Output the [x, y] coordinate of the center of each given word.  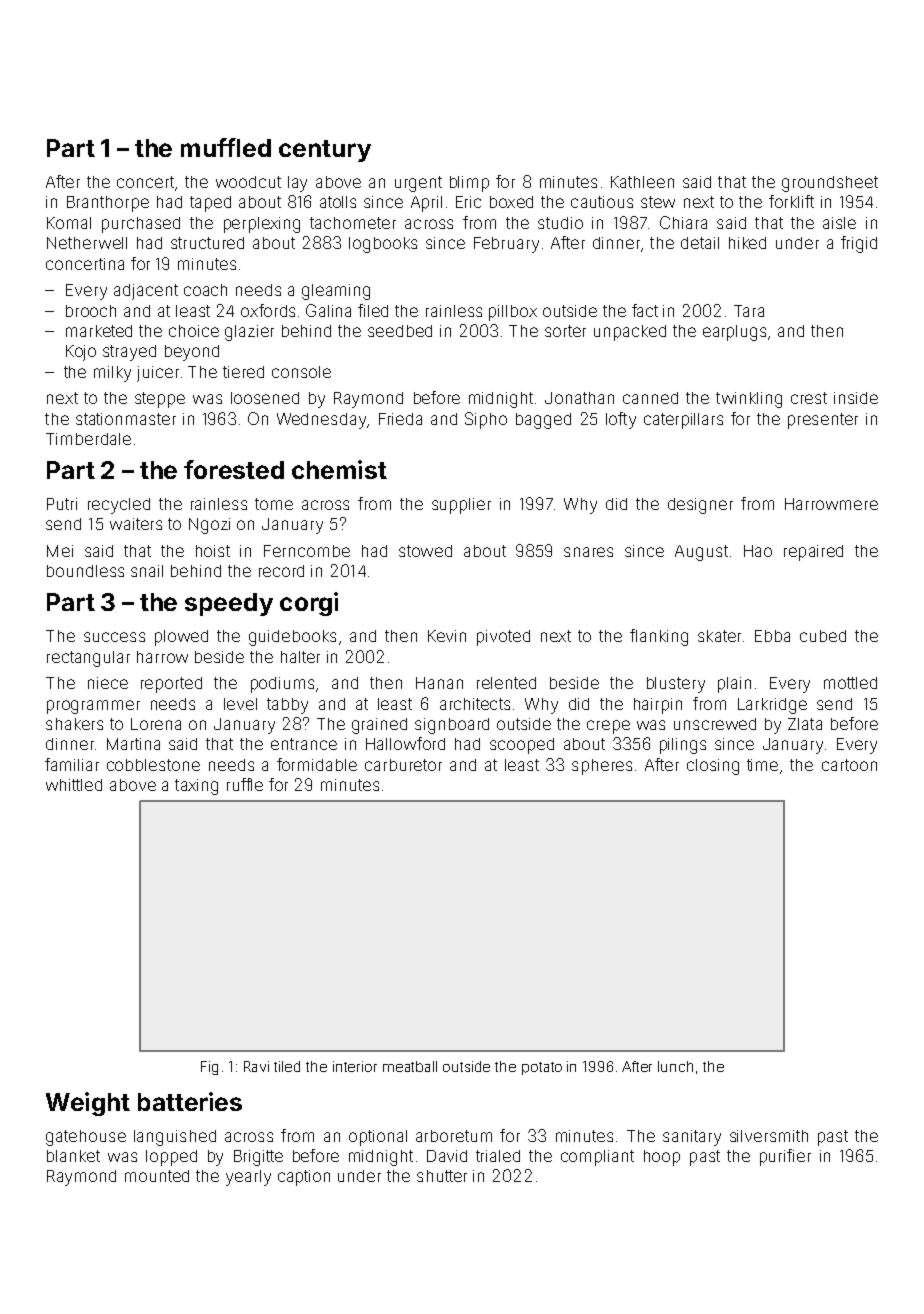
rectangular [88, 659]
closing [713, 767]
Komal [69, 223]
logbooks [383, 245]
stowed [425, 551]
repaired [813, 553]
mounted [157, 1176]
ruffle [245, 784]
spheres [602, 767]
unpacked [630, 333]
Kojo [81, 353]
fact [645, 310]
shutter [442, 1176]
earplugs [734, 333]
